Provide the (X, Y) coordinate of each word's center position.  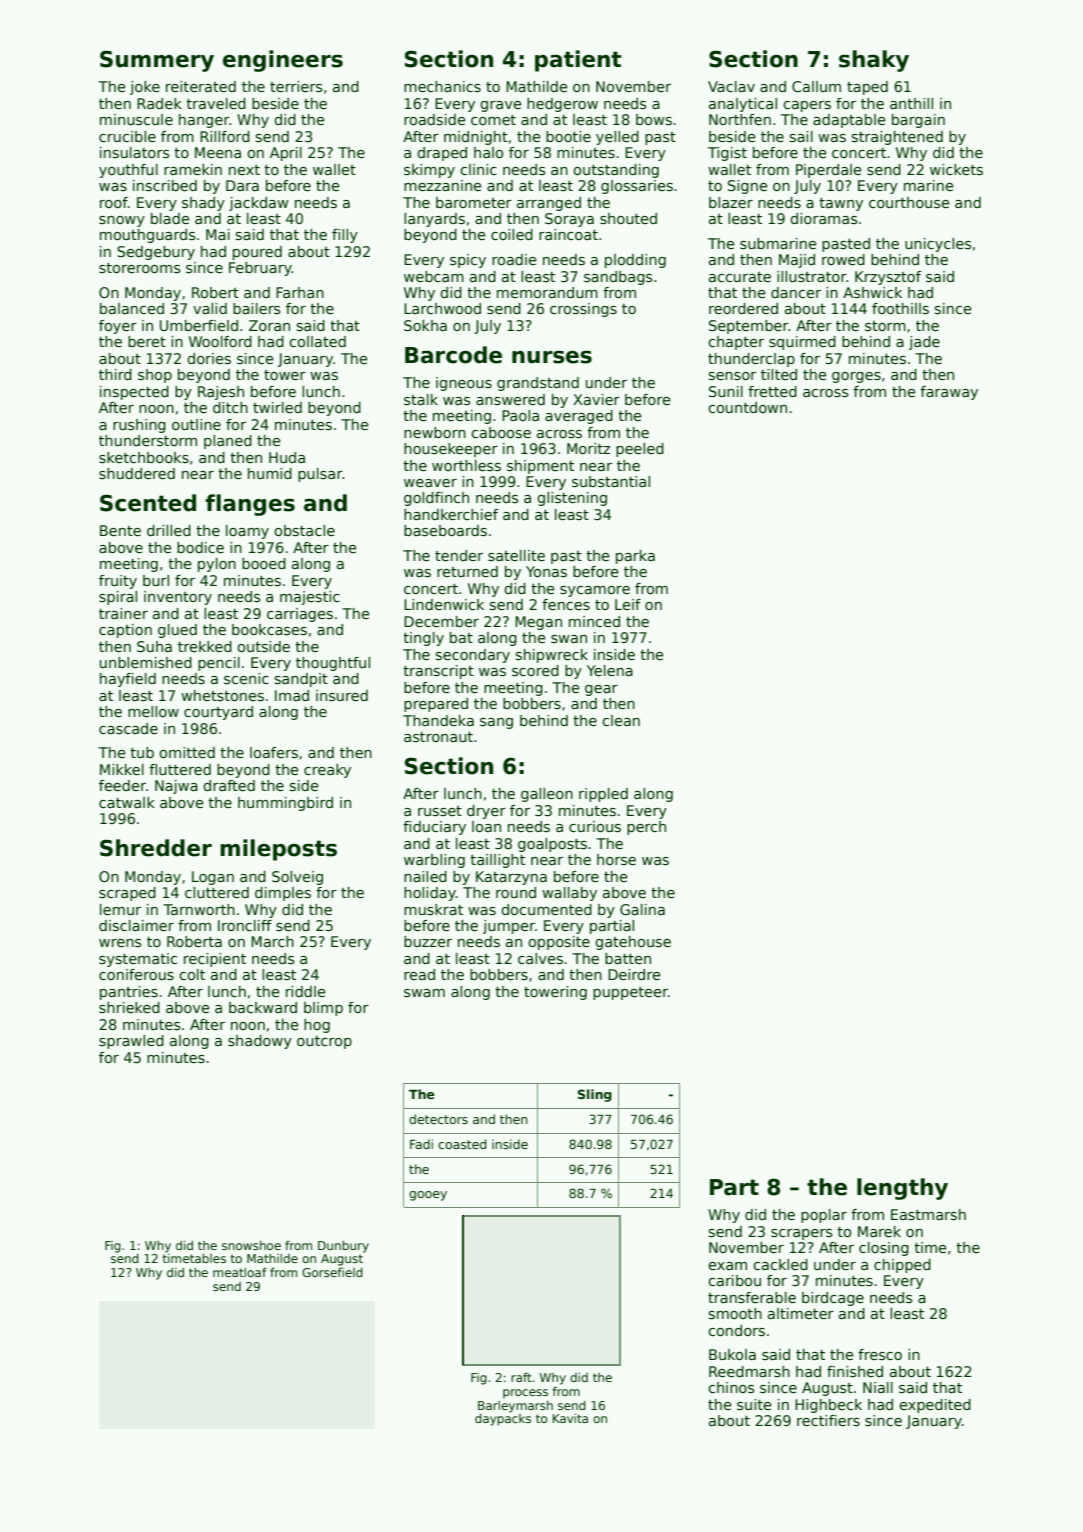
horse (616, 859)
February (260, 269)
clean (621, 720)
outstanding (616, 171)
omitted (187, 752)
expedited (935, 1406)
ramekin (193, 169)
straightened (897, 138)
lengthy (902, 1189)
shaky (874, 61)
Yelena (610, 670)
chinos (731, 1387)
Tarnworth (199, 909)
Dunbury (343, 1247)
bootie (568, 136)
